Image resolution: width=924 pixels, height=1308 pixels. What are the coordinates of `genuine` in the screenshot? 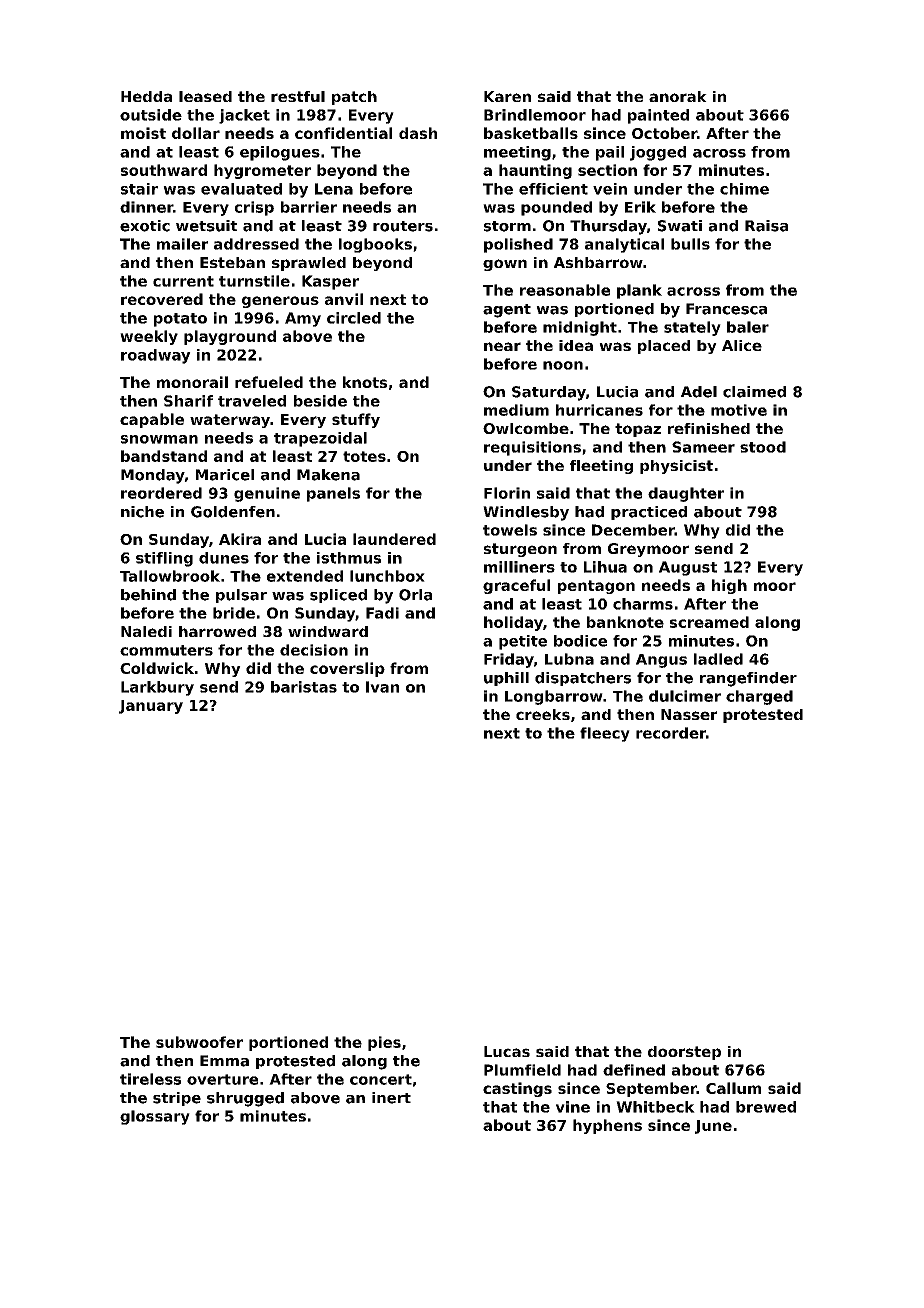 It's located at (267, 494).
